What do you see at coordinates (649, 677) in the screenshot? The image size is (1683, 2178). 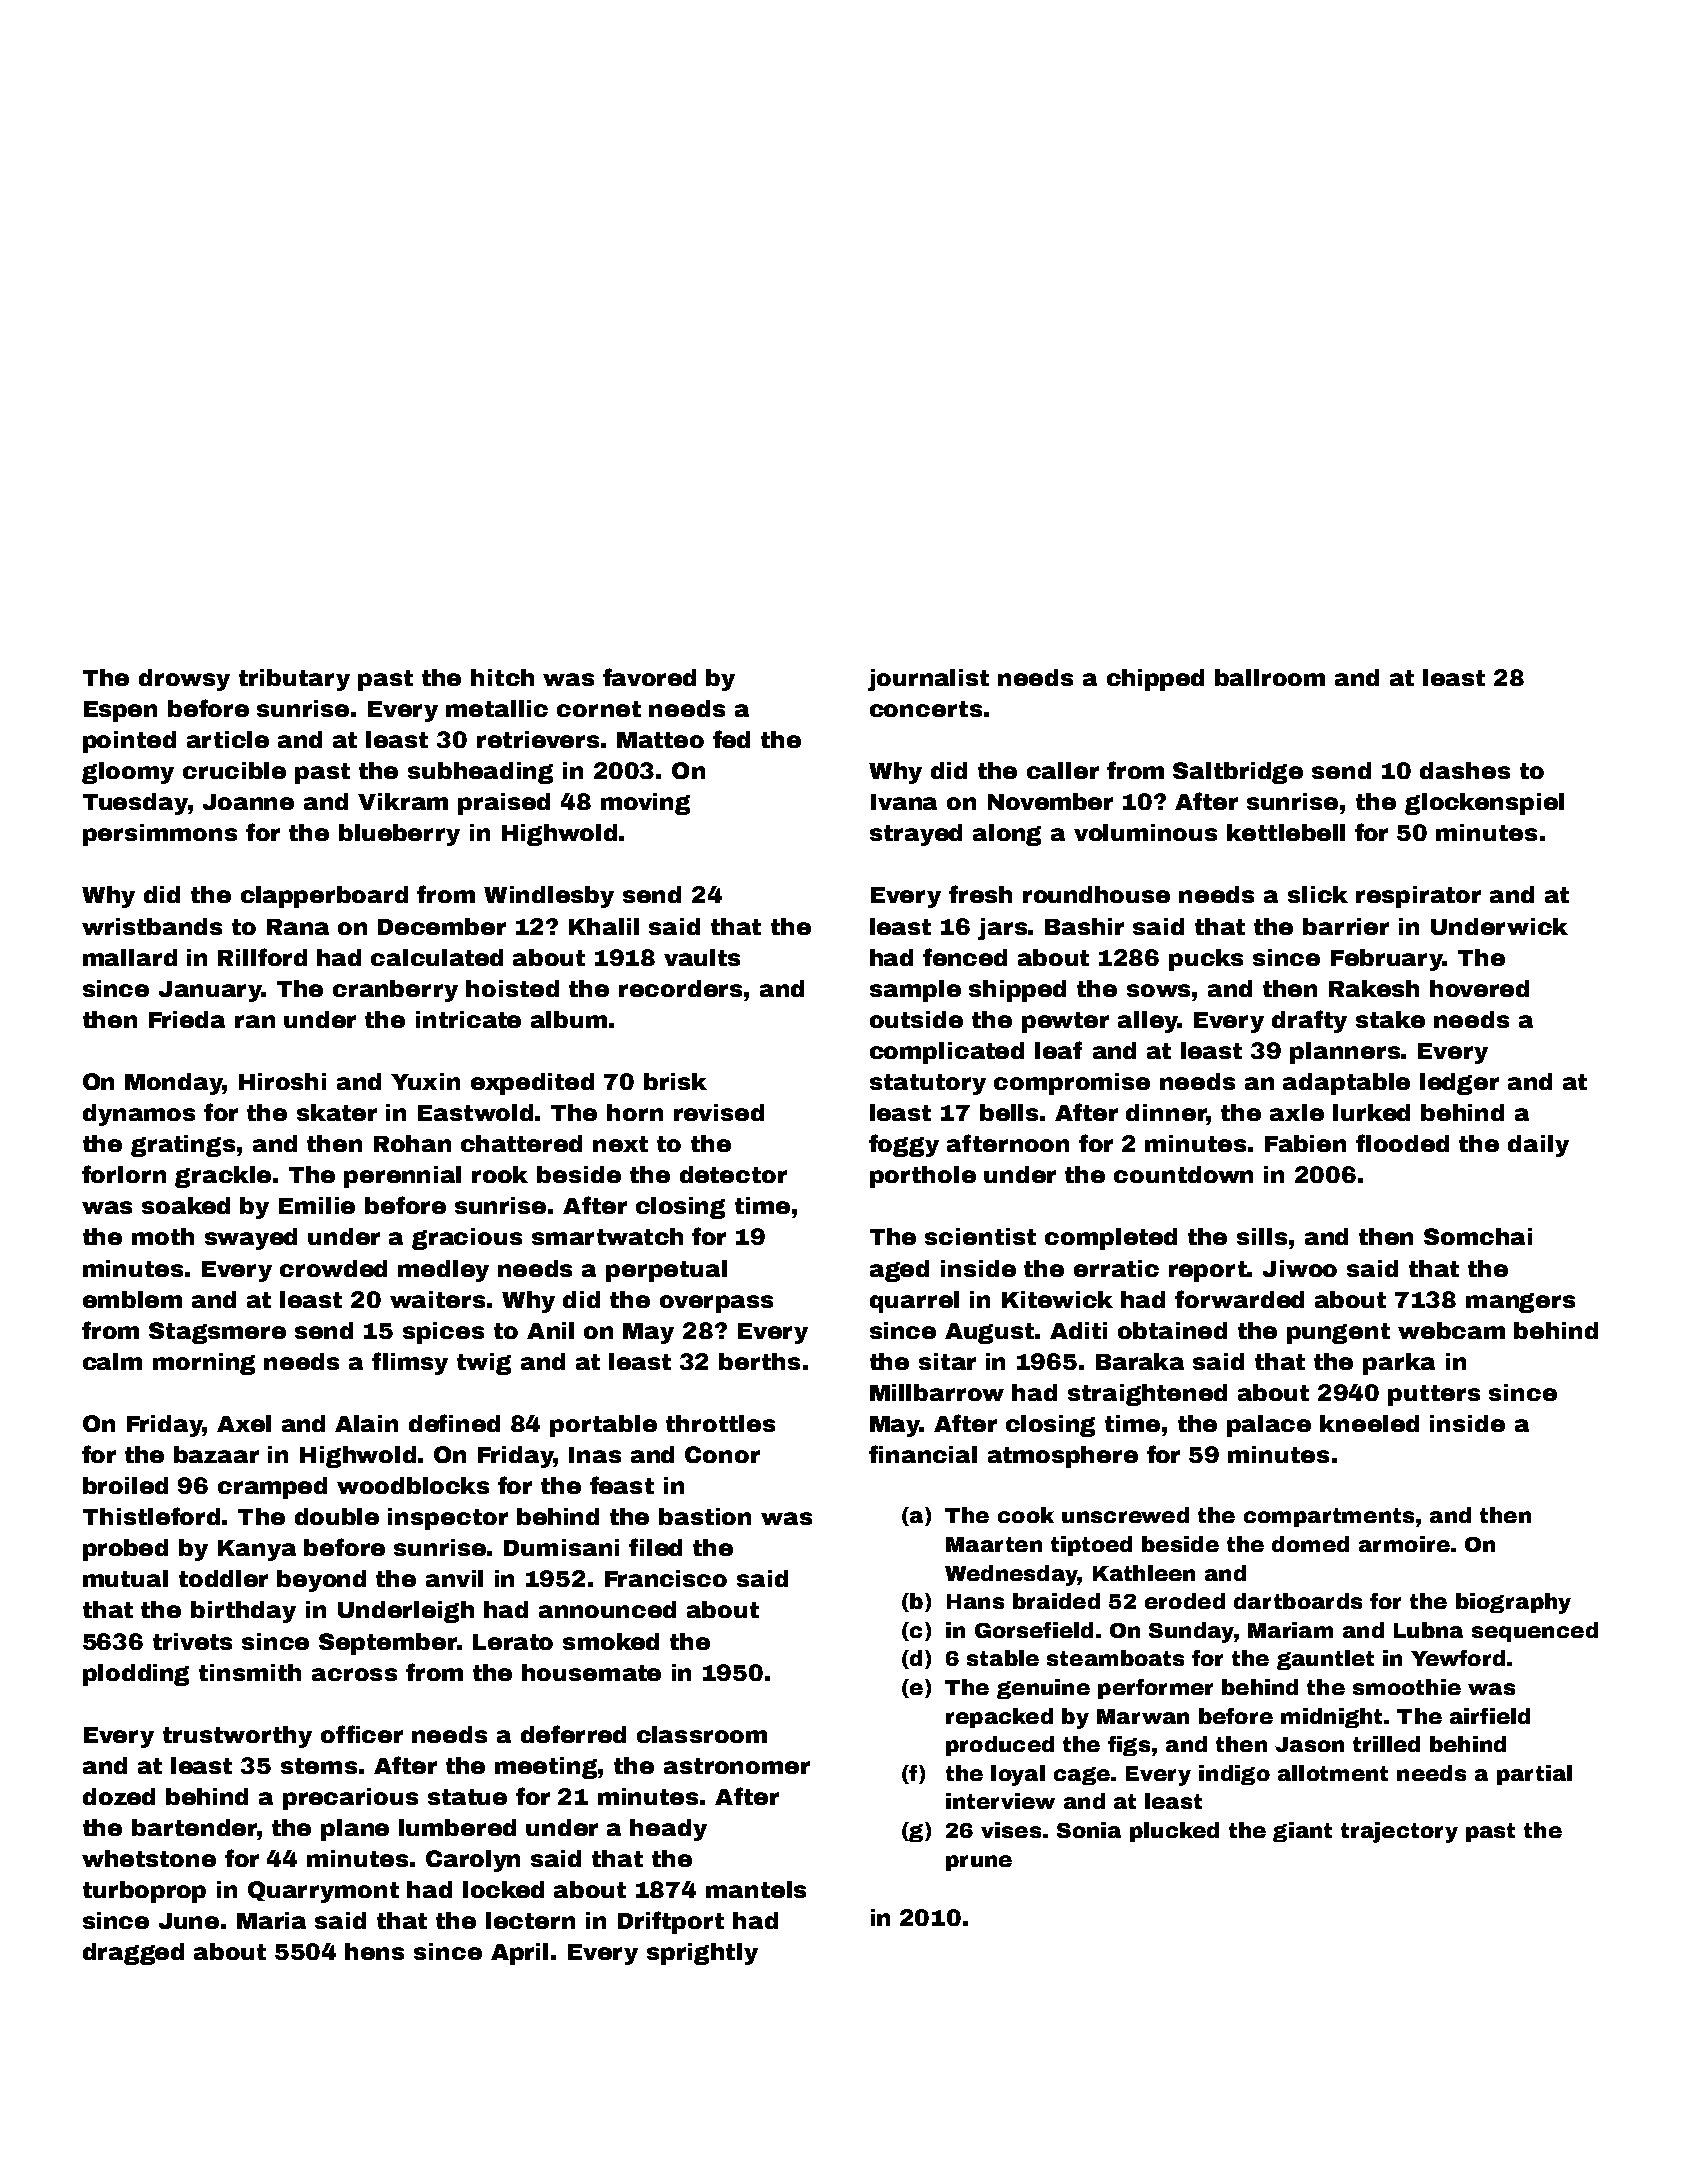 I see `favored` at bounding box center [649, 677].
